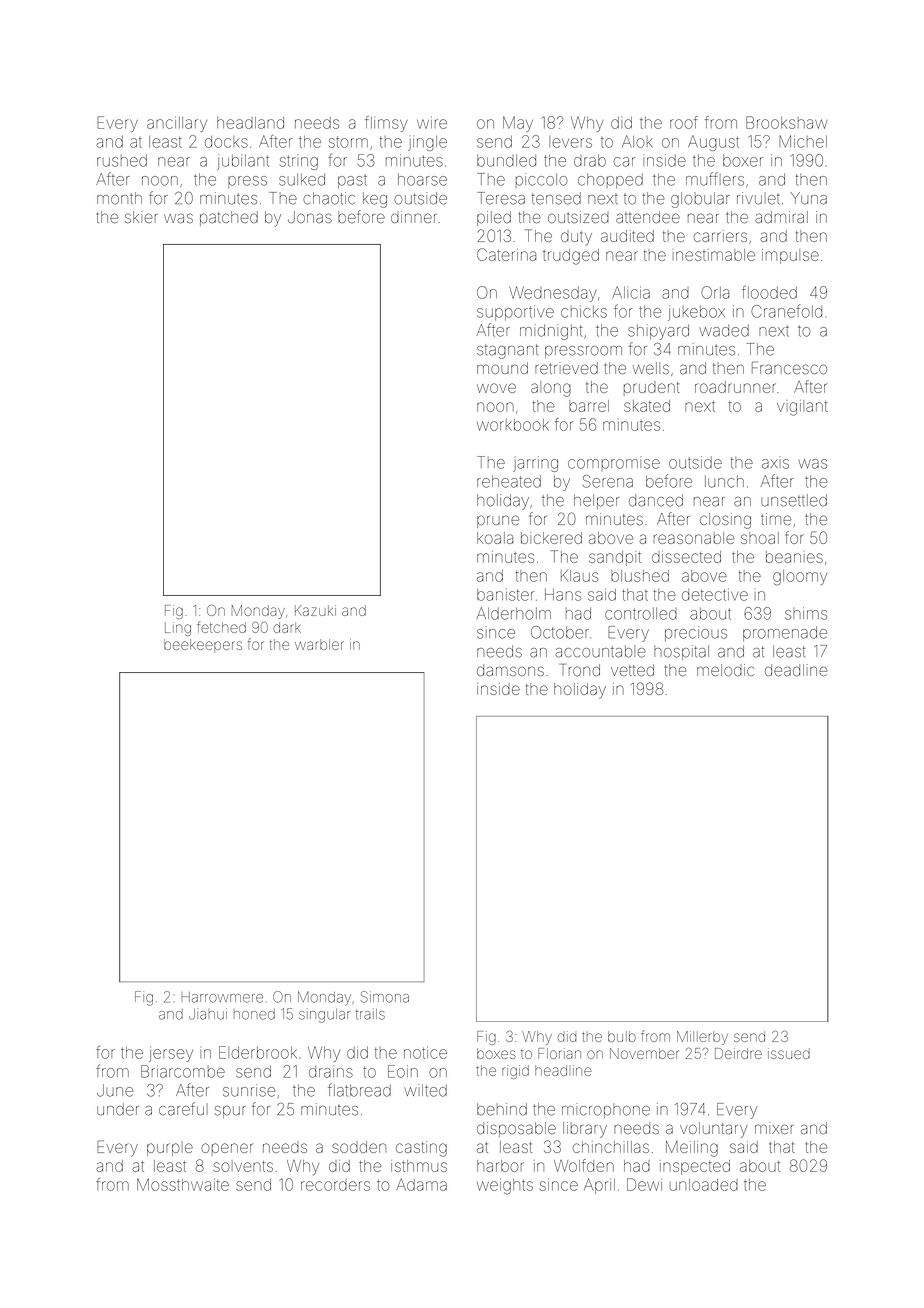 Image resolution: width=924 pixels, height=1308 pixels. What do you see at coordinates (319, 644) in the screenshot?
I see `warbler` at bounding box center [319, 644].
